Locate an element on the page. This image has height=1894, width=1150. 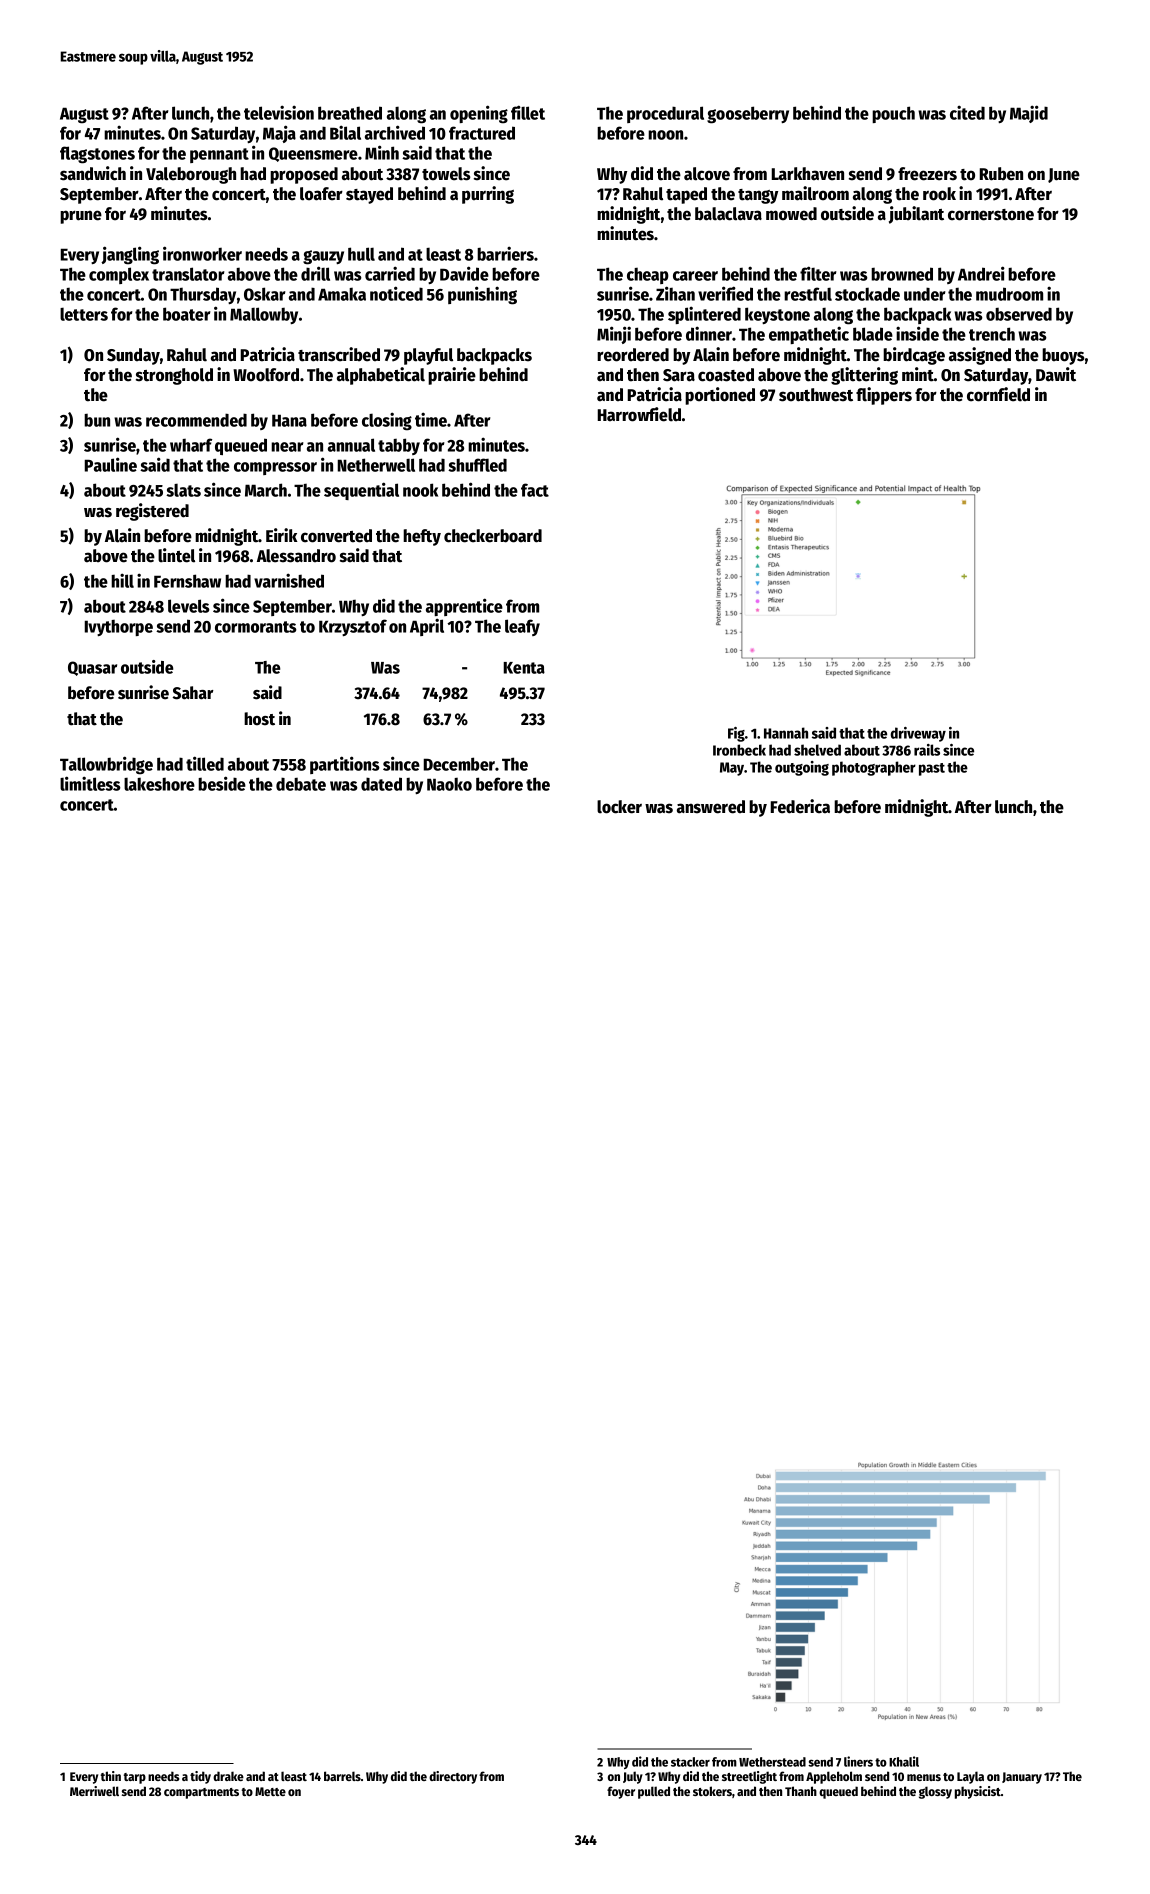
mailroom is located at coordinates (815, 193).
